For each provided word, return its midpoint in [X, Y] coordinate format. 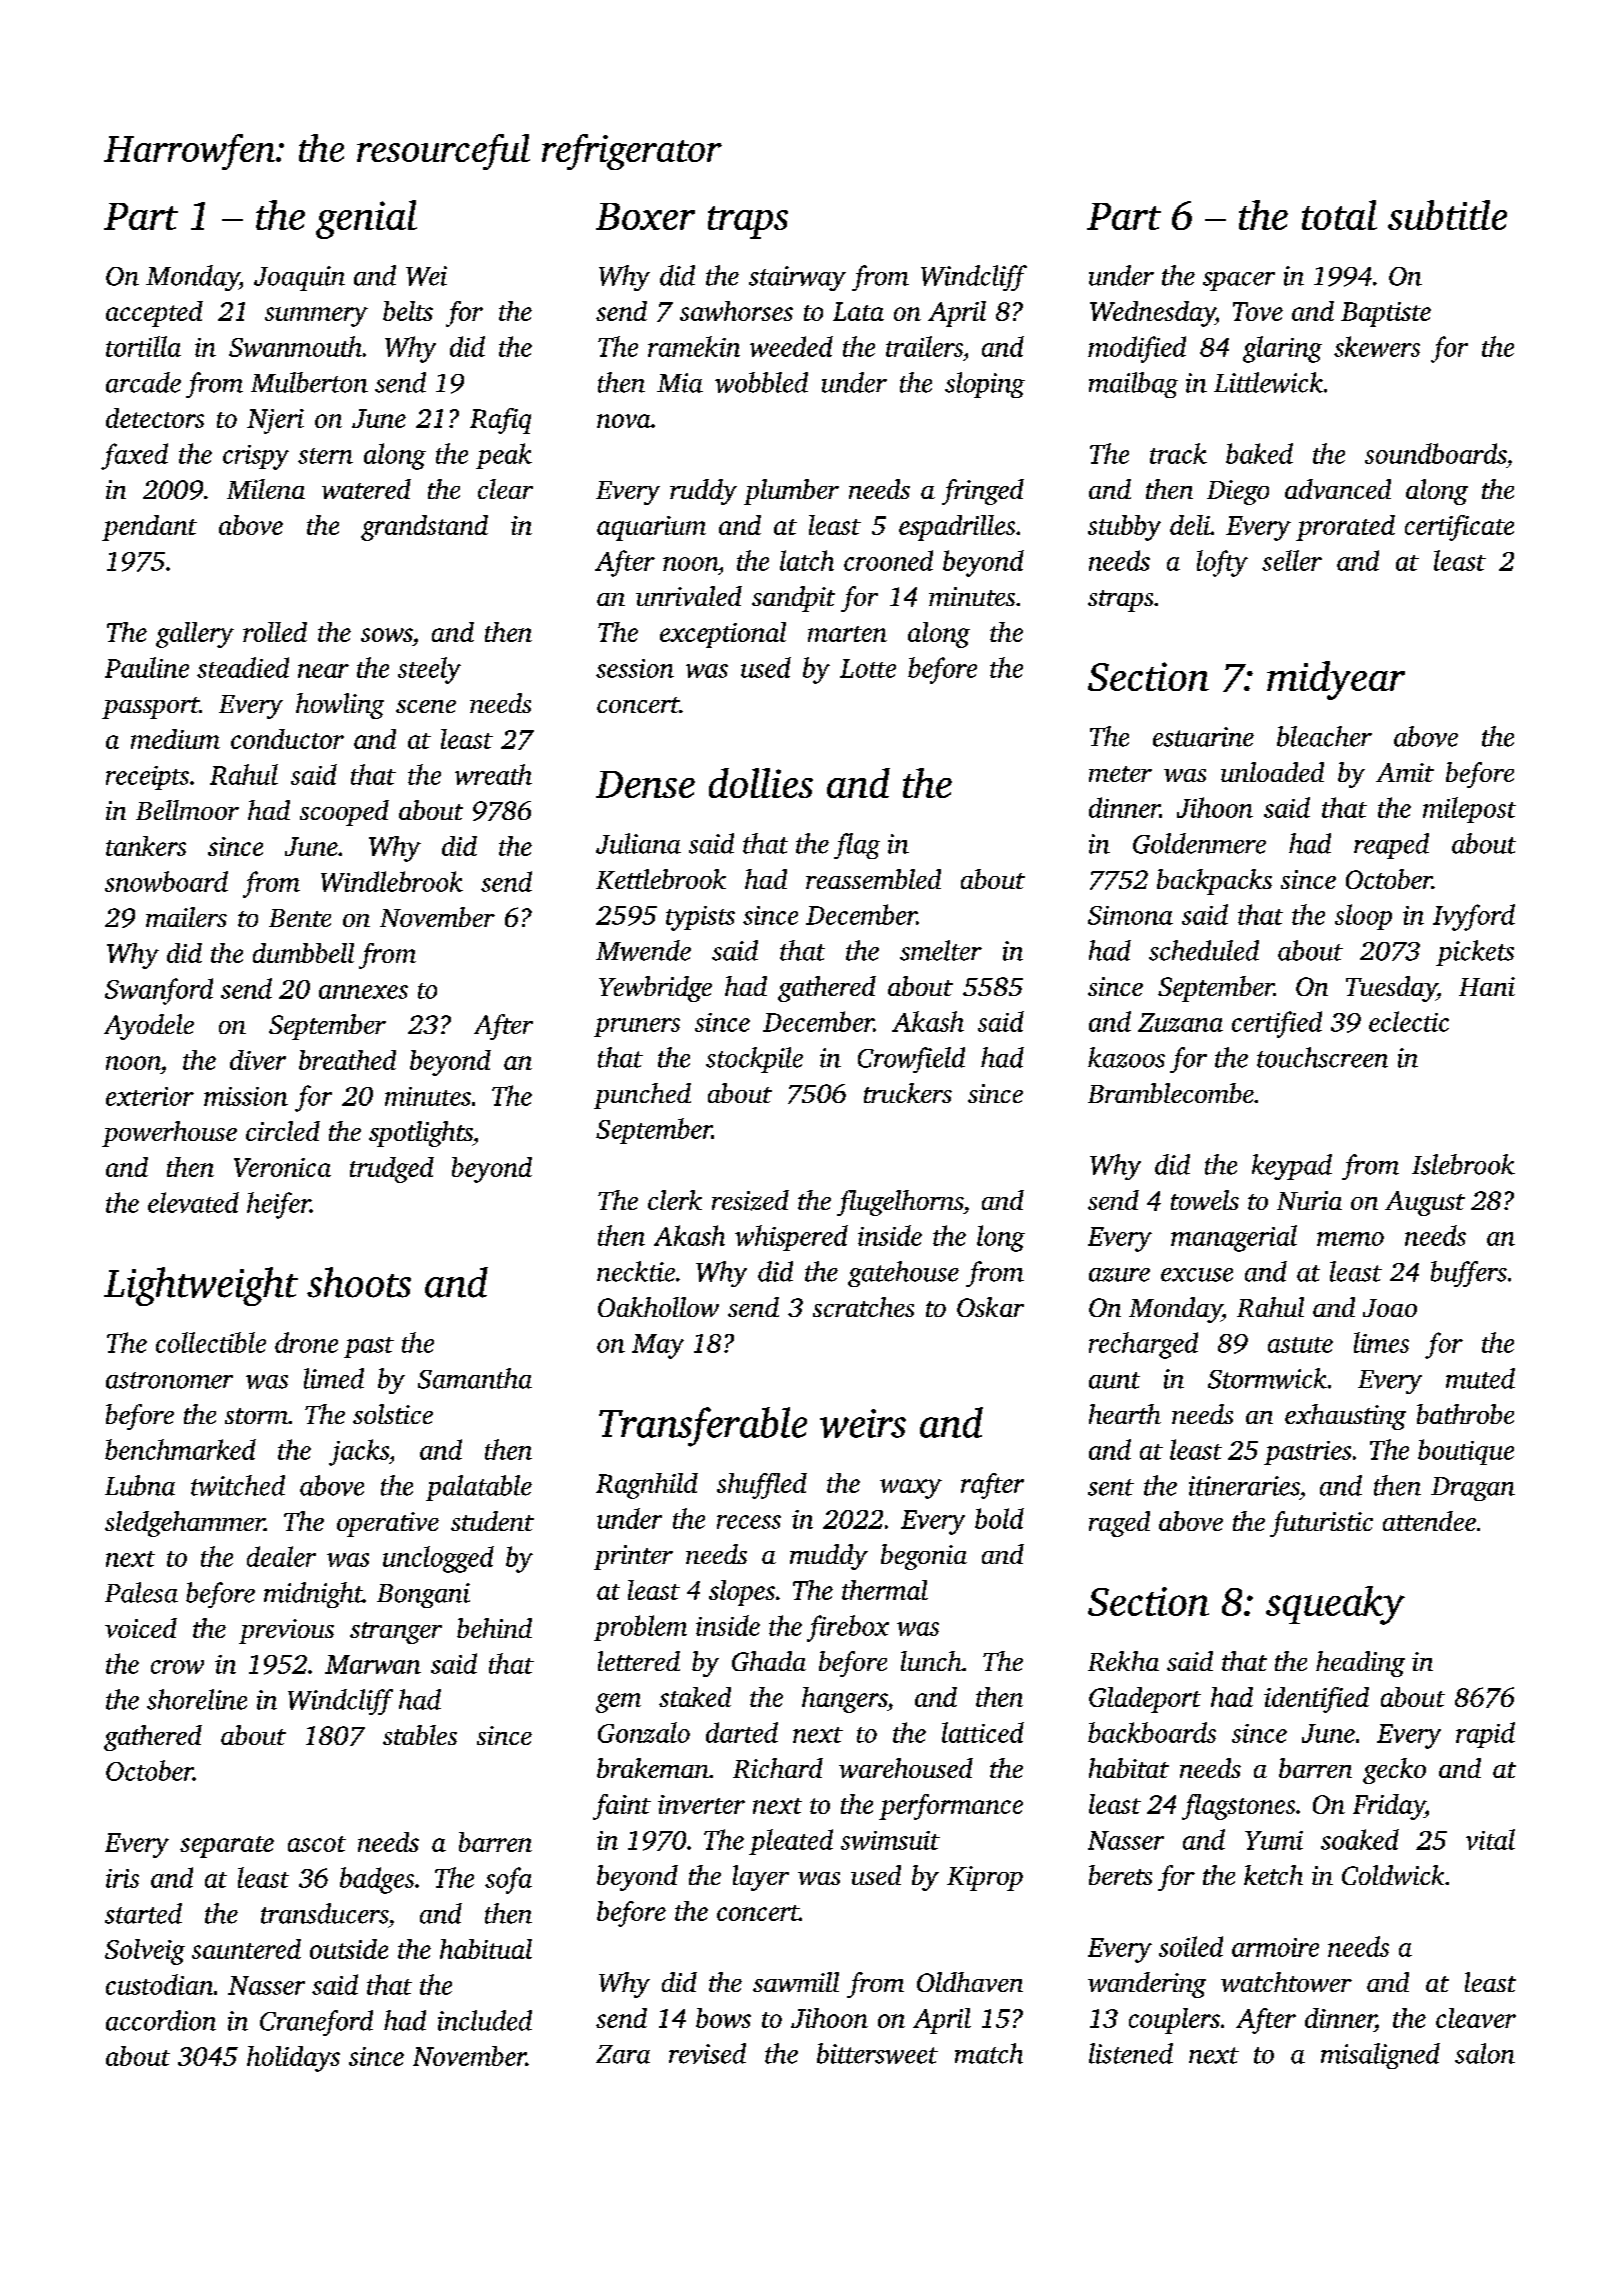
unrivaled [689, 596]
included [485, 2020]
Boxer [645, 216]
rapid [1485, 1735]
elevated [193, 1202]
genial [366, 219]
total [1339, 215]
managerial [1234, 1238]
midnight [313, 1595]
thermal [885, 1590]
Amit [1405, 772]
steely [429, 670]
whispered [791, 1238]
